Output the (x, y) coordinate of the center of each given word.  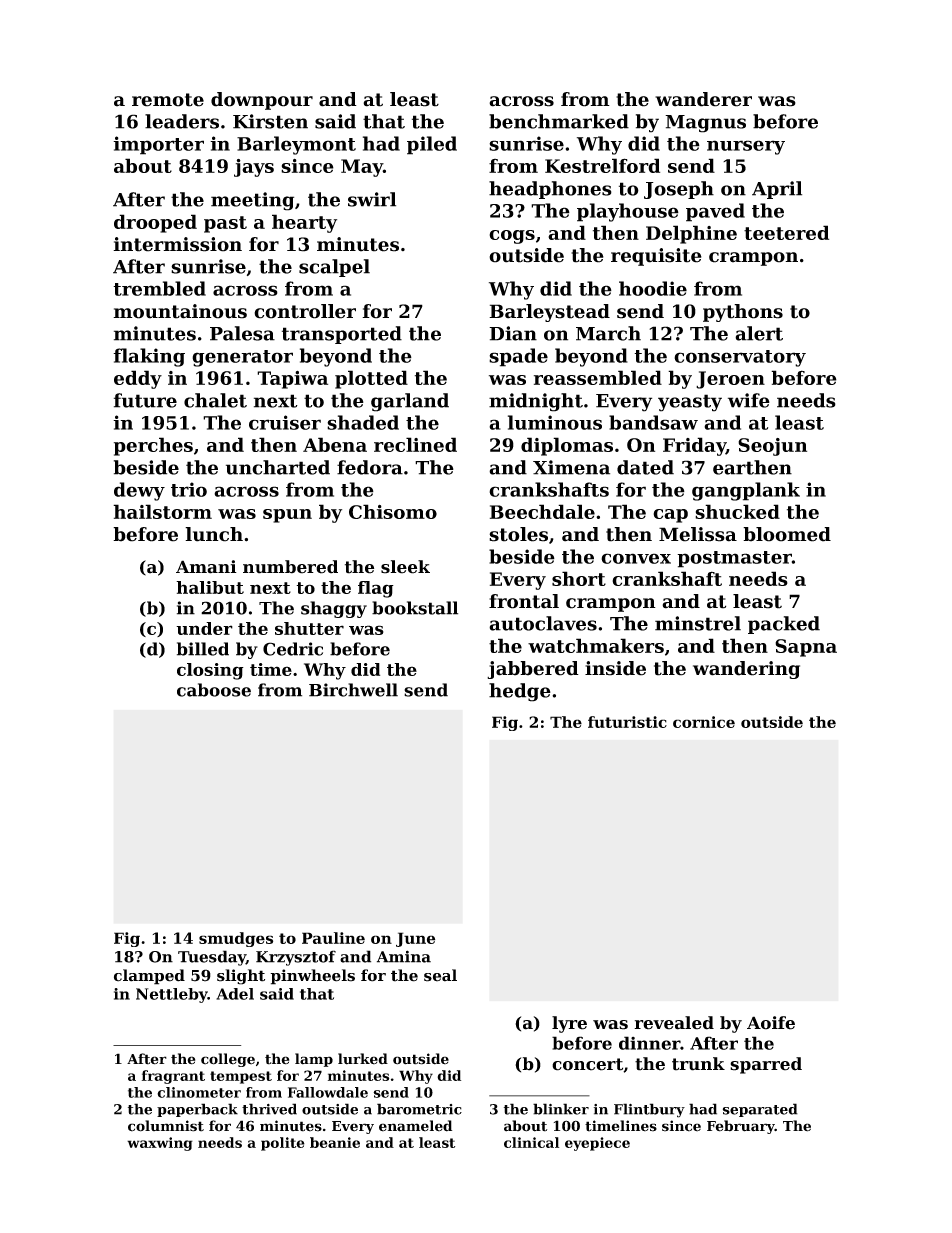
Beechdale (542, 511)
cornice (704, 722)
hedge (520, 692)
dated (645, 467)
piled (432, 145)
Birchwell (353, 690)
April (777, 190)
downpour (262, 101)
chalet (215, 400)
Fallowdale (328, 1092)
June (415, 939)
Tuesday (212, 958)
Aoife (771, 1023)
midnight (536, 402)
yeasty (690, 403)
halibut (210, 587)
